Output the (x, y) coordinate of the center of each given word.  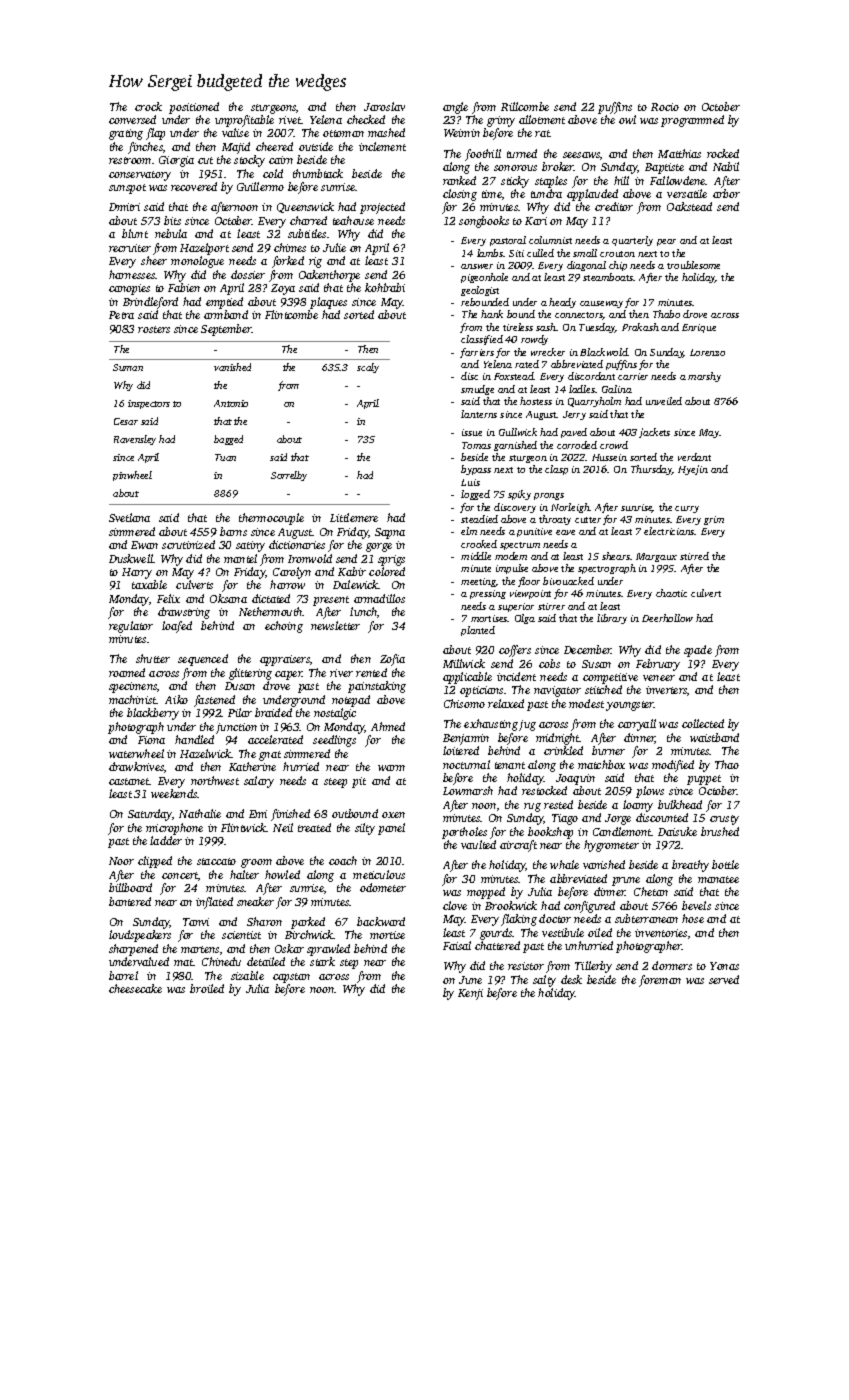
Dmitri (124, 207)
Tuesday (597, 328)
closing (460, 195)
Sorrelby (289, 476)
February (658, 665)
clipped (155, 862)
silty (365, 829)
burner (608, 750)
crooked (479, 544)
